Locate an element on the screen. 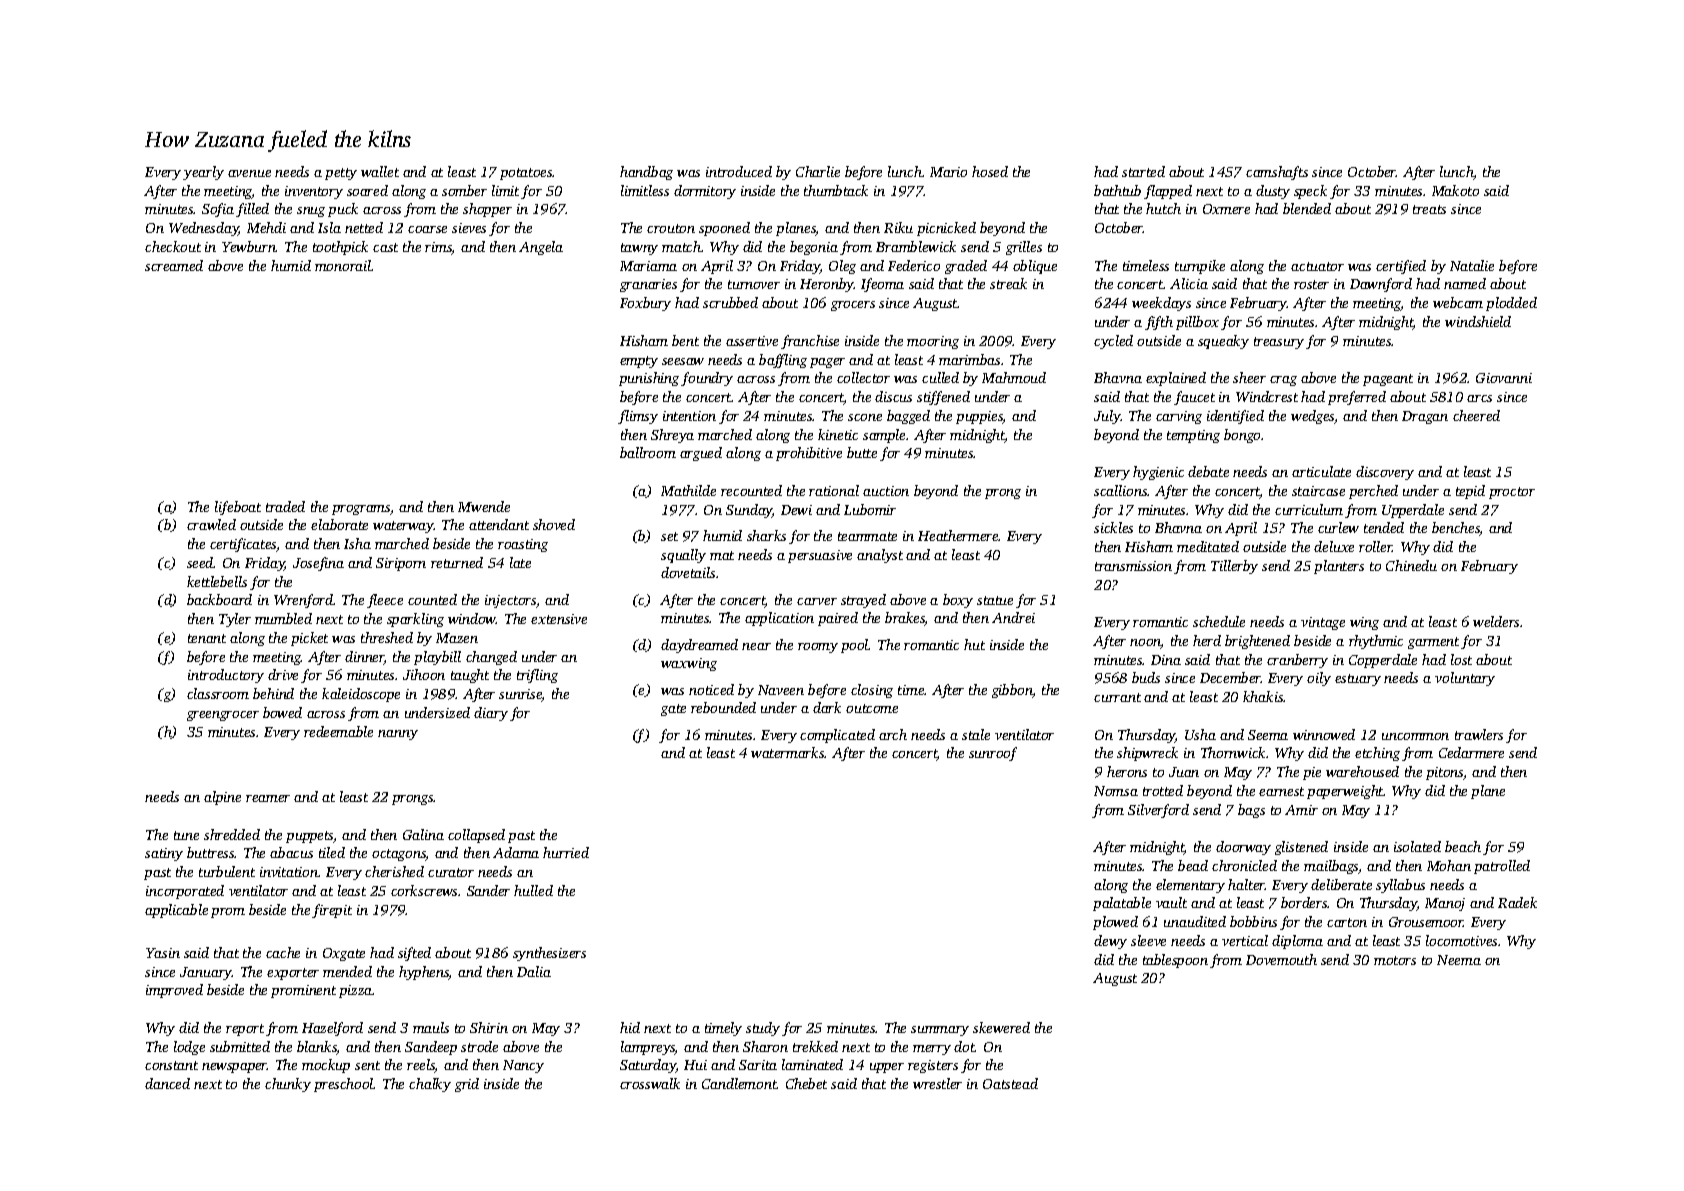 The height and width of the screenshot is (1191, 1684). Alicia is located at coordinates (1189, 283).
